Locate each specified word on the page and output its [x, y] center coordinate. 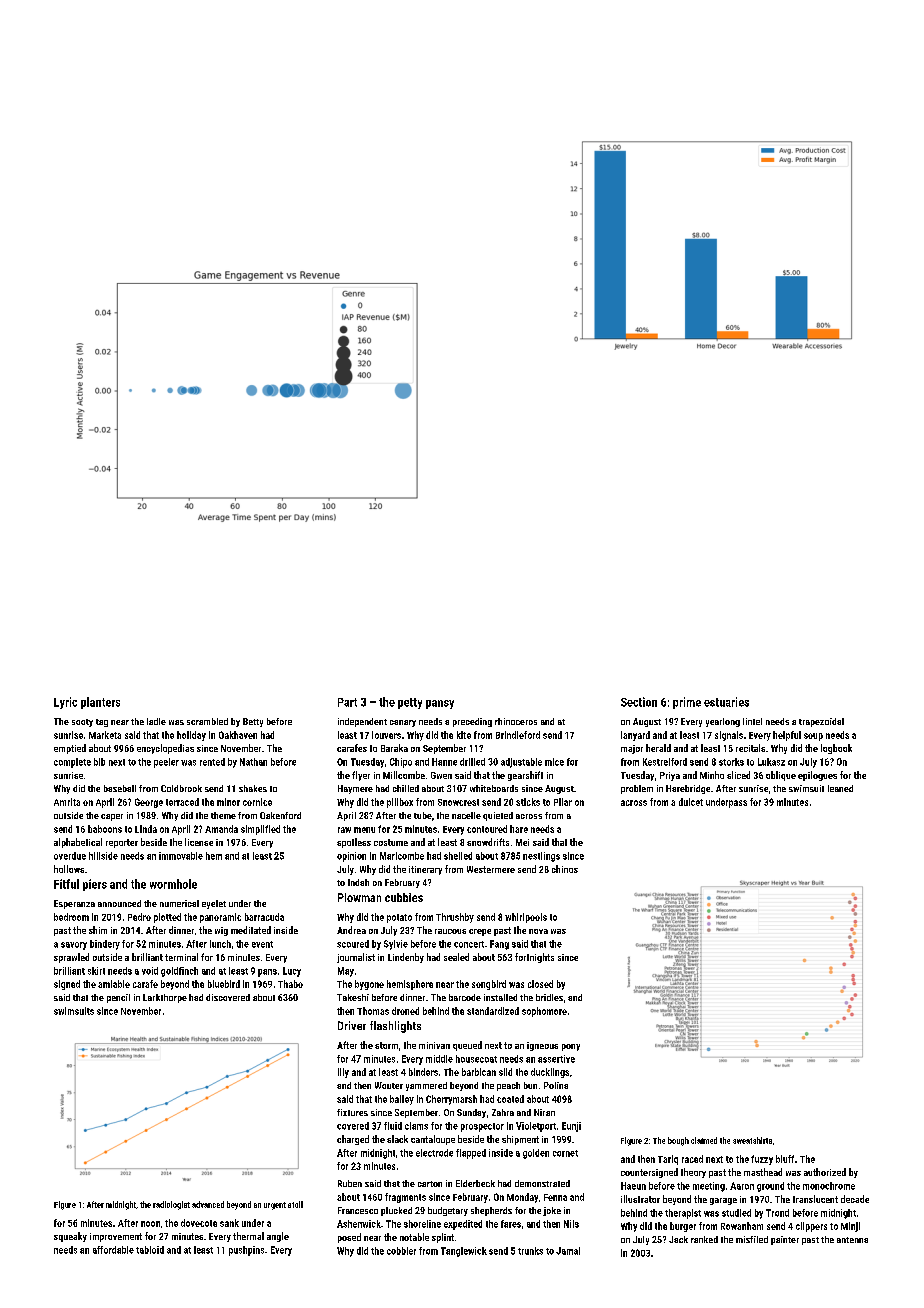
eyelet [214, 904]
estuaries [726, 702]
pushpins [246, 1251]
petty [410, 703]
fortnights [534, 958]
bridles [549, 997]
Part [347, 702]
